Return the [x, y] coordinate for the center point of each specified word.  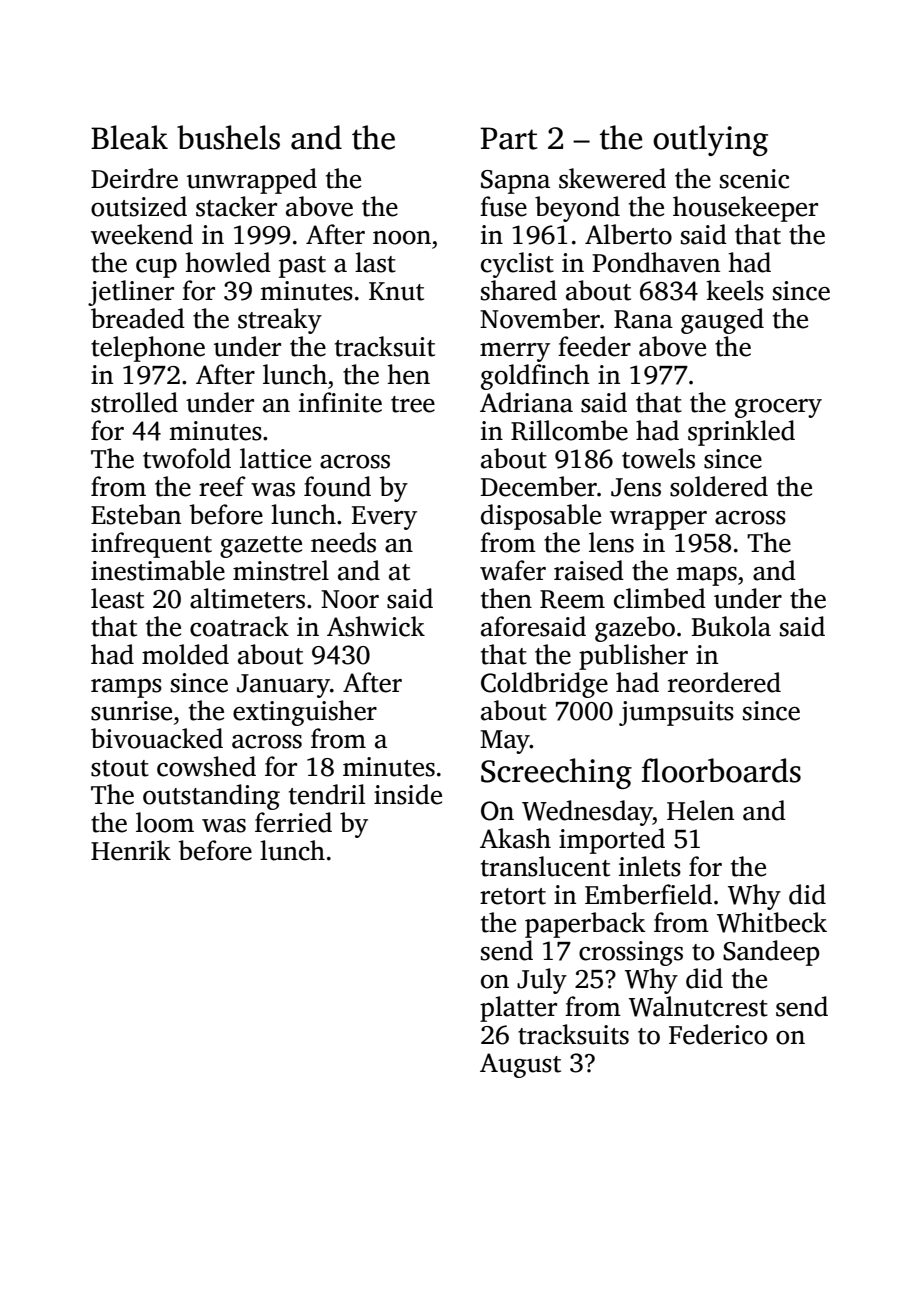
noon [402, 238]
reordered [724, 682]
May [505, 742]
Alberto [628, 234]
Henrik [131, 850]
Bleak [129, 137]
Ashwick [376, 626]
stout [120, 768]
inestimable [158, 570]
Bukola [731, 626]
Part [509, 138]
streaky [280, 321]
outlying [710, 140]
